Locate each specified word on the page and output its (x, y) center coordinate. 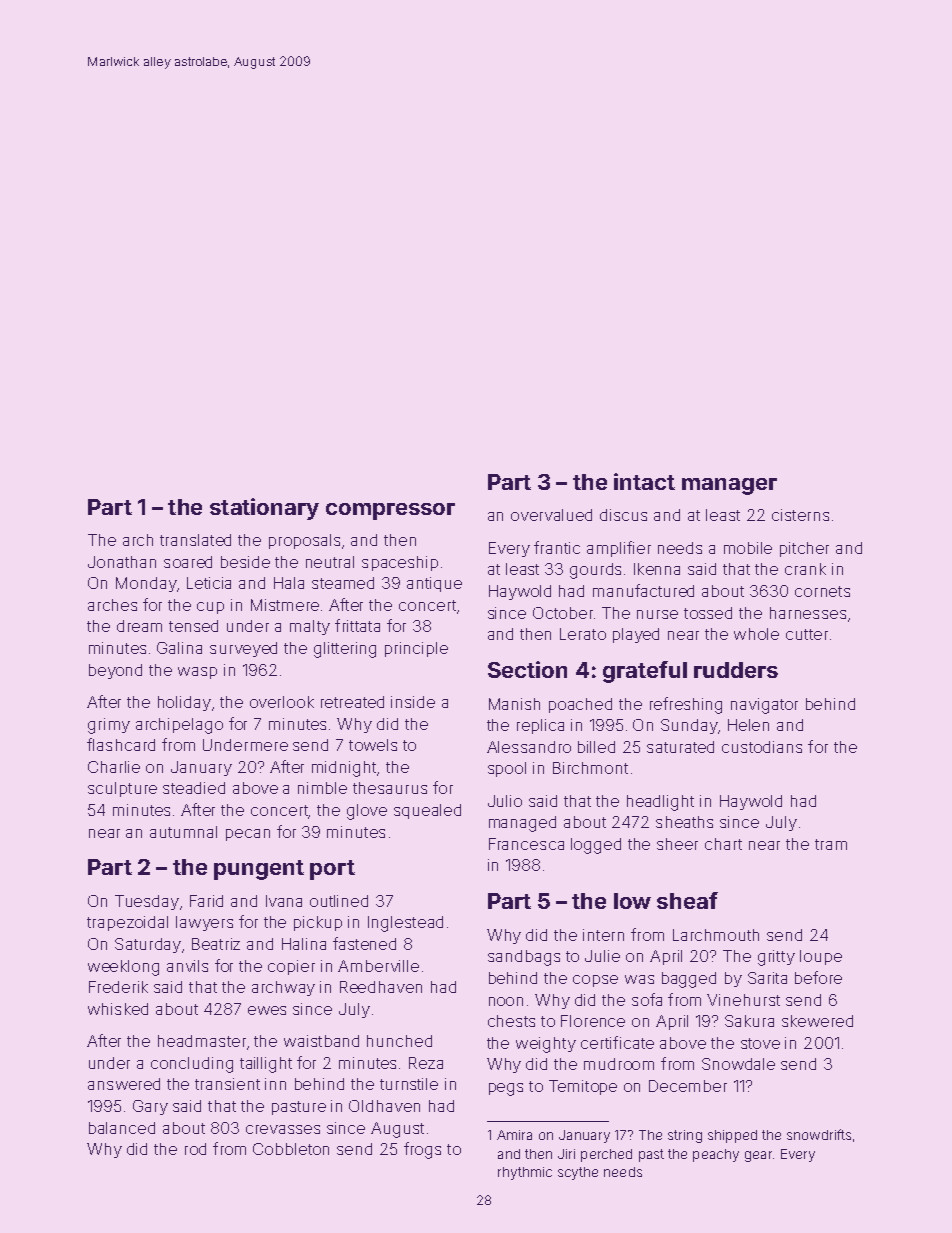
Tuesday (147, 902)
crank (805, 569)
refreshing (686, 705)
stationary (264, 509)
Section (527, 669)
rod (195, 1149)
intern (603, 935)
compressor (390, 511)
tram (831, 844)
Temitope (583, 1087)
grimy (109, 726)
